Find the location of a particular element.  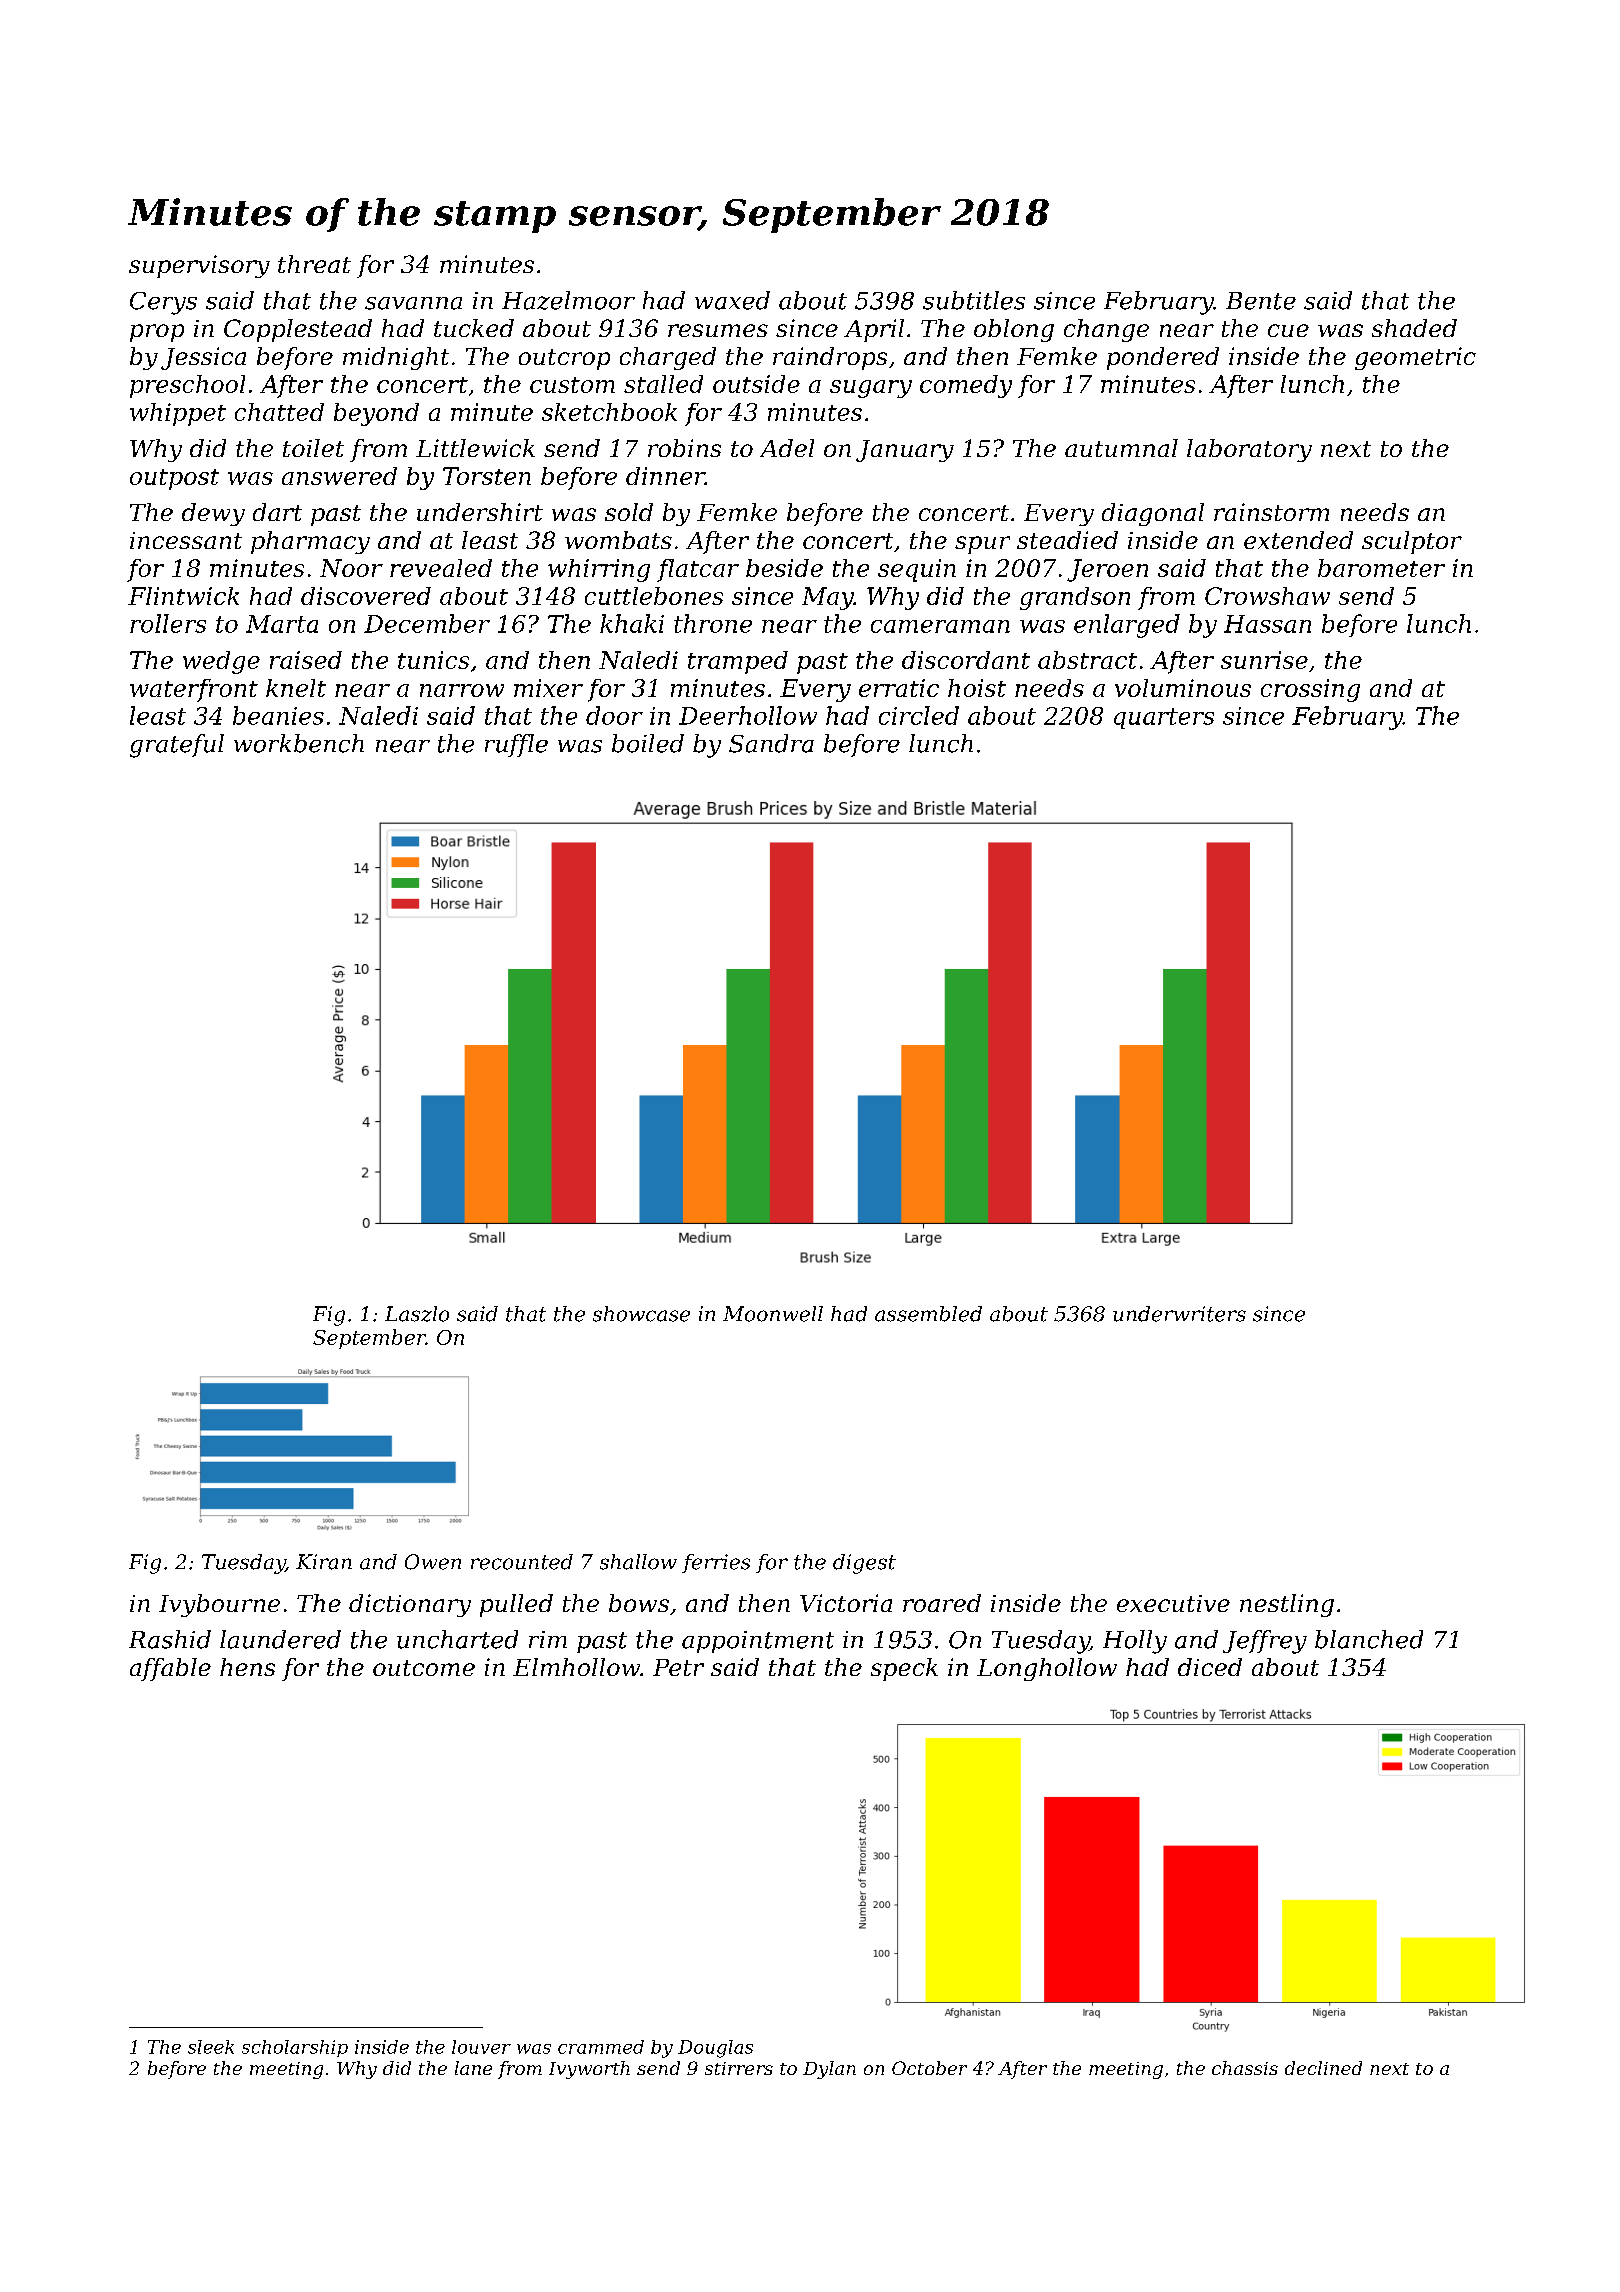

Bente is located at coordinates (1261, 301).
